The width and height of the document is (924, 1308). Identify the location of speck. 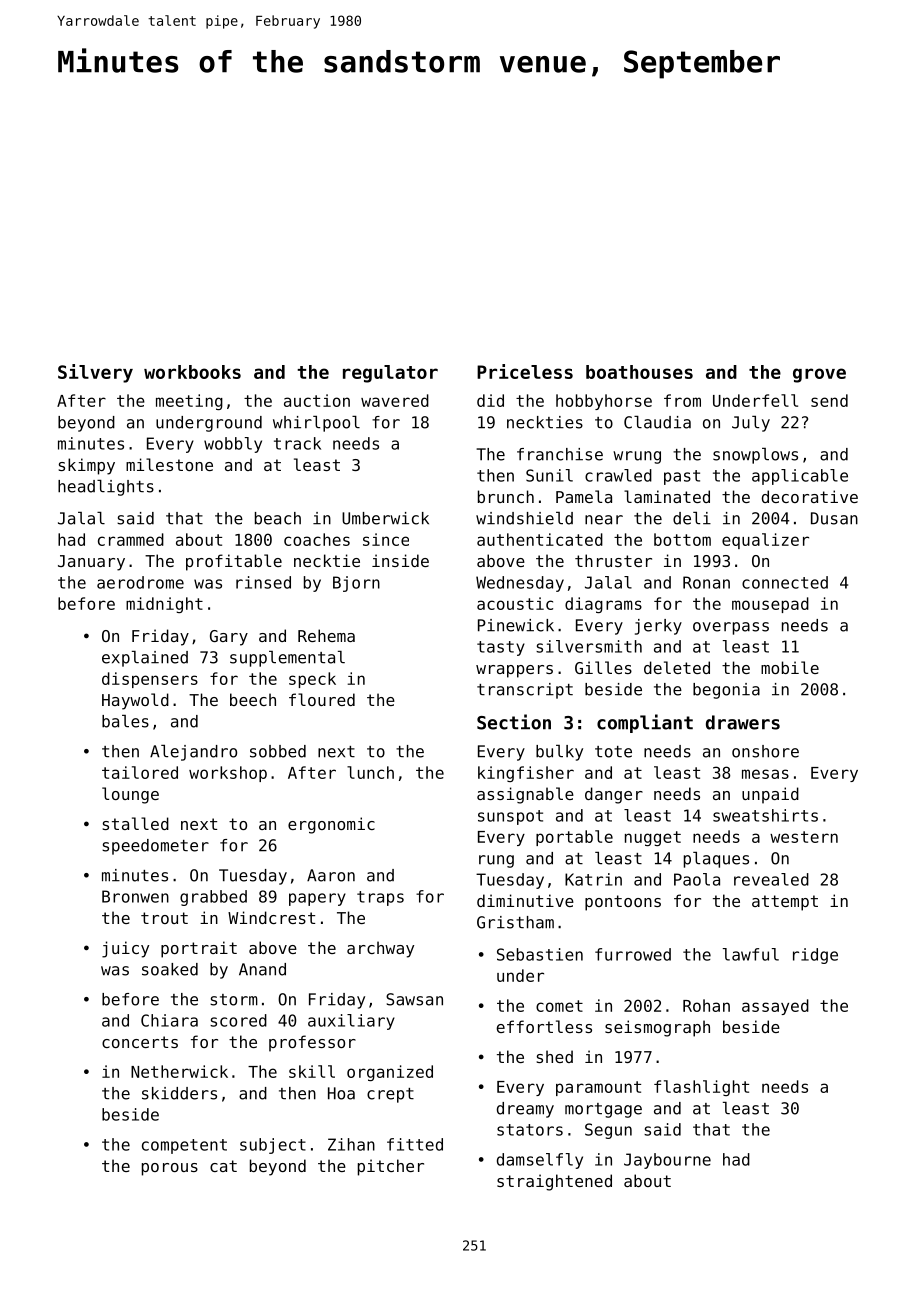
(312, 680).
